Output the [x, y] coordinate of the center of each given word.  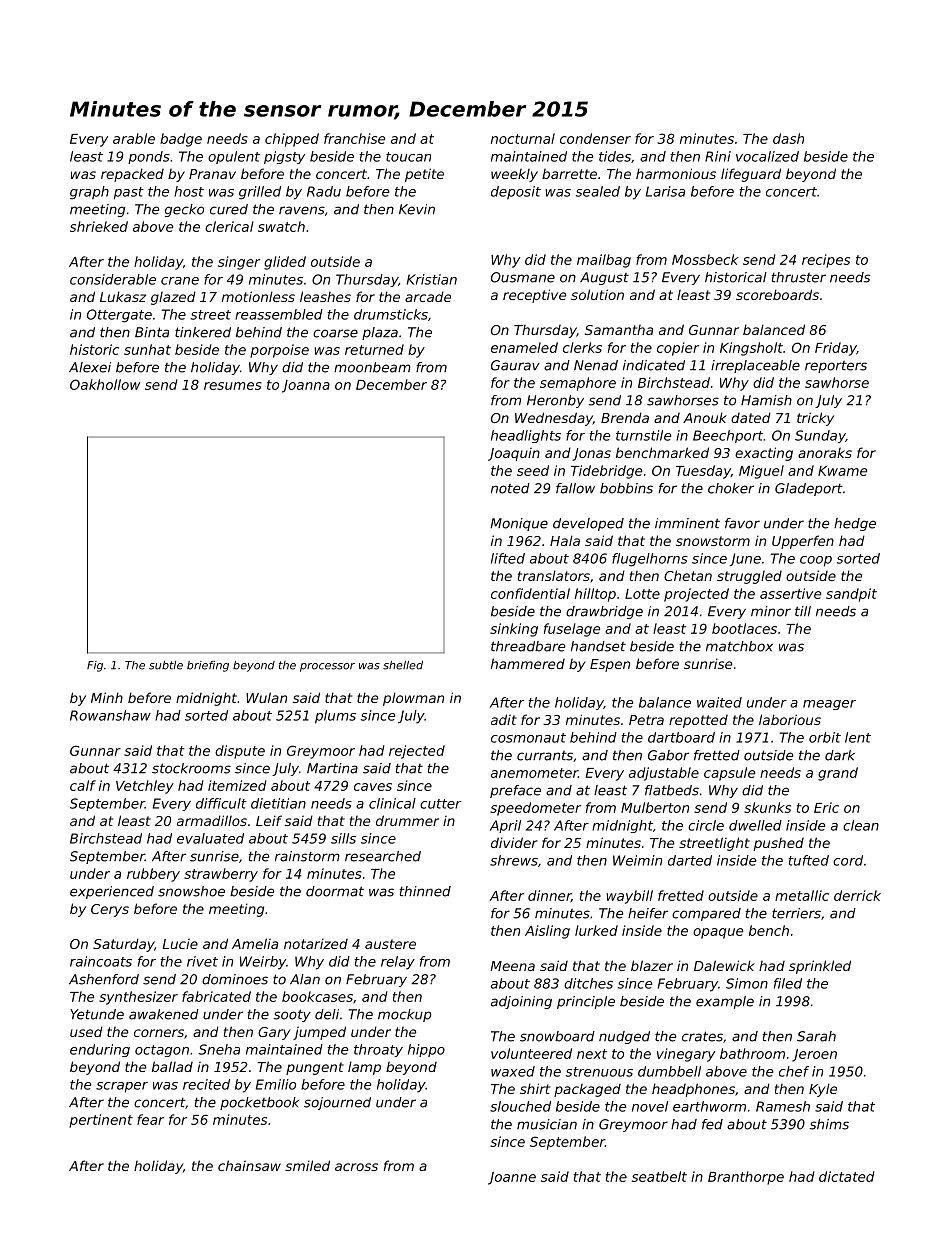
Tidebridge [606, 472]
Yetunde [97, 1014]
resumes [233, 386]
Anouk [705, 417]
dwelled [755, 825]
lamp [364, 1068]
